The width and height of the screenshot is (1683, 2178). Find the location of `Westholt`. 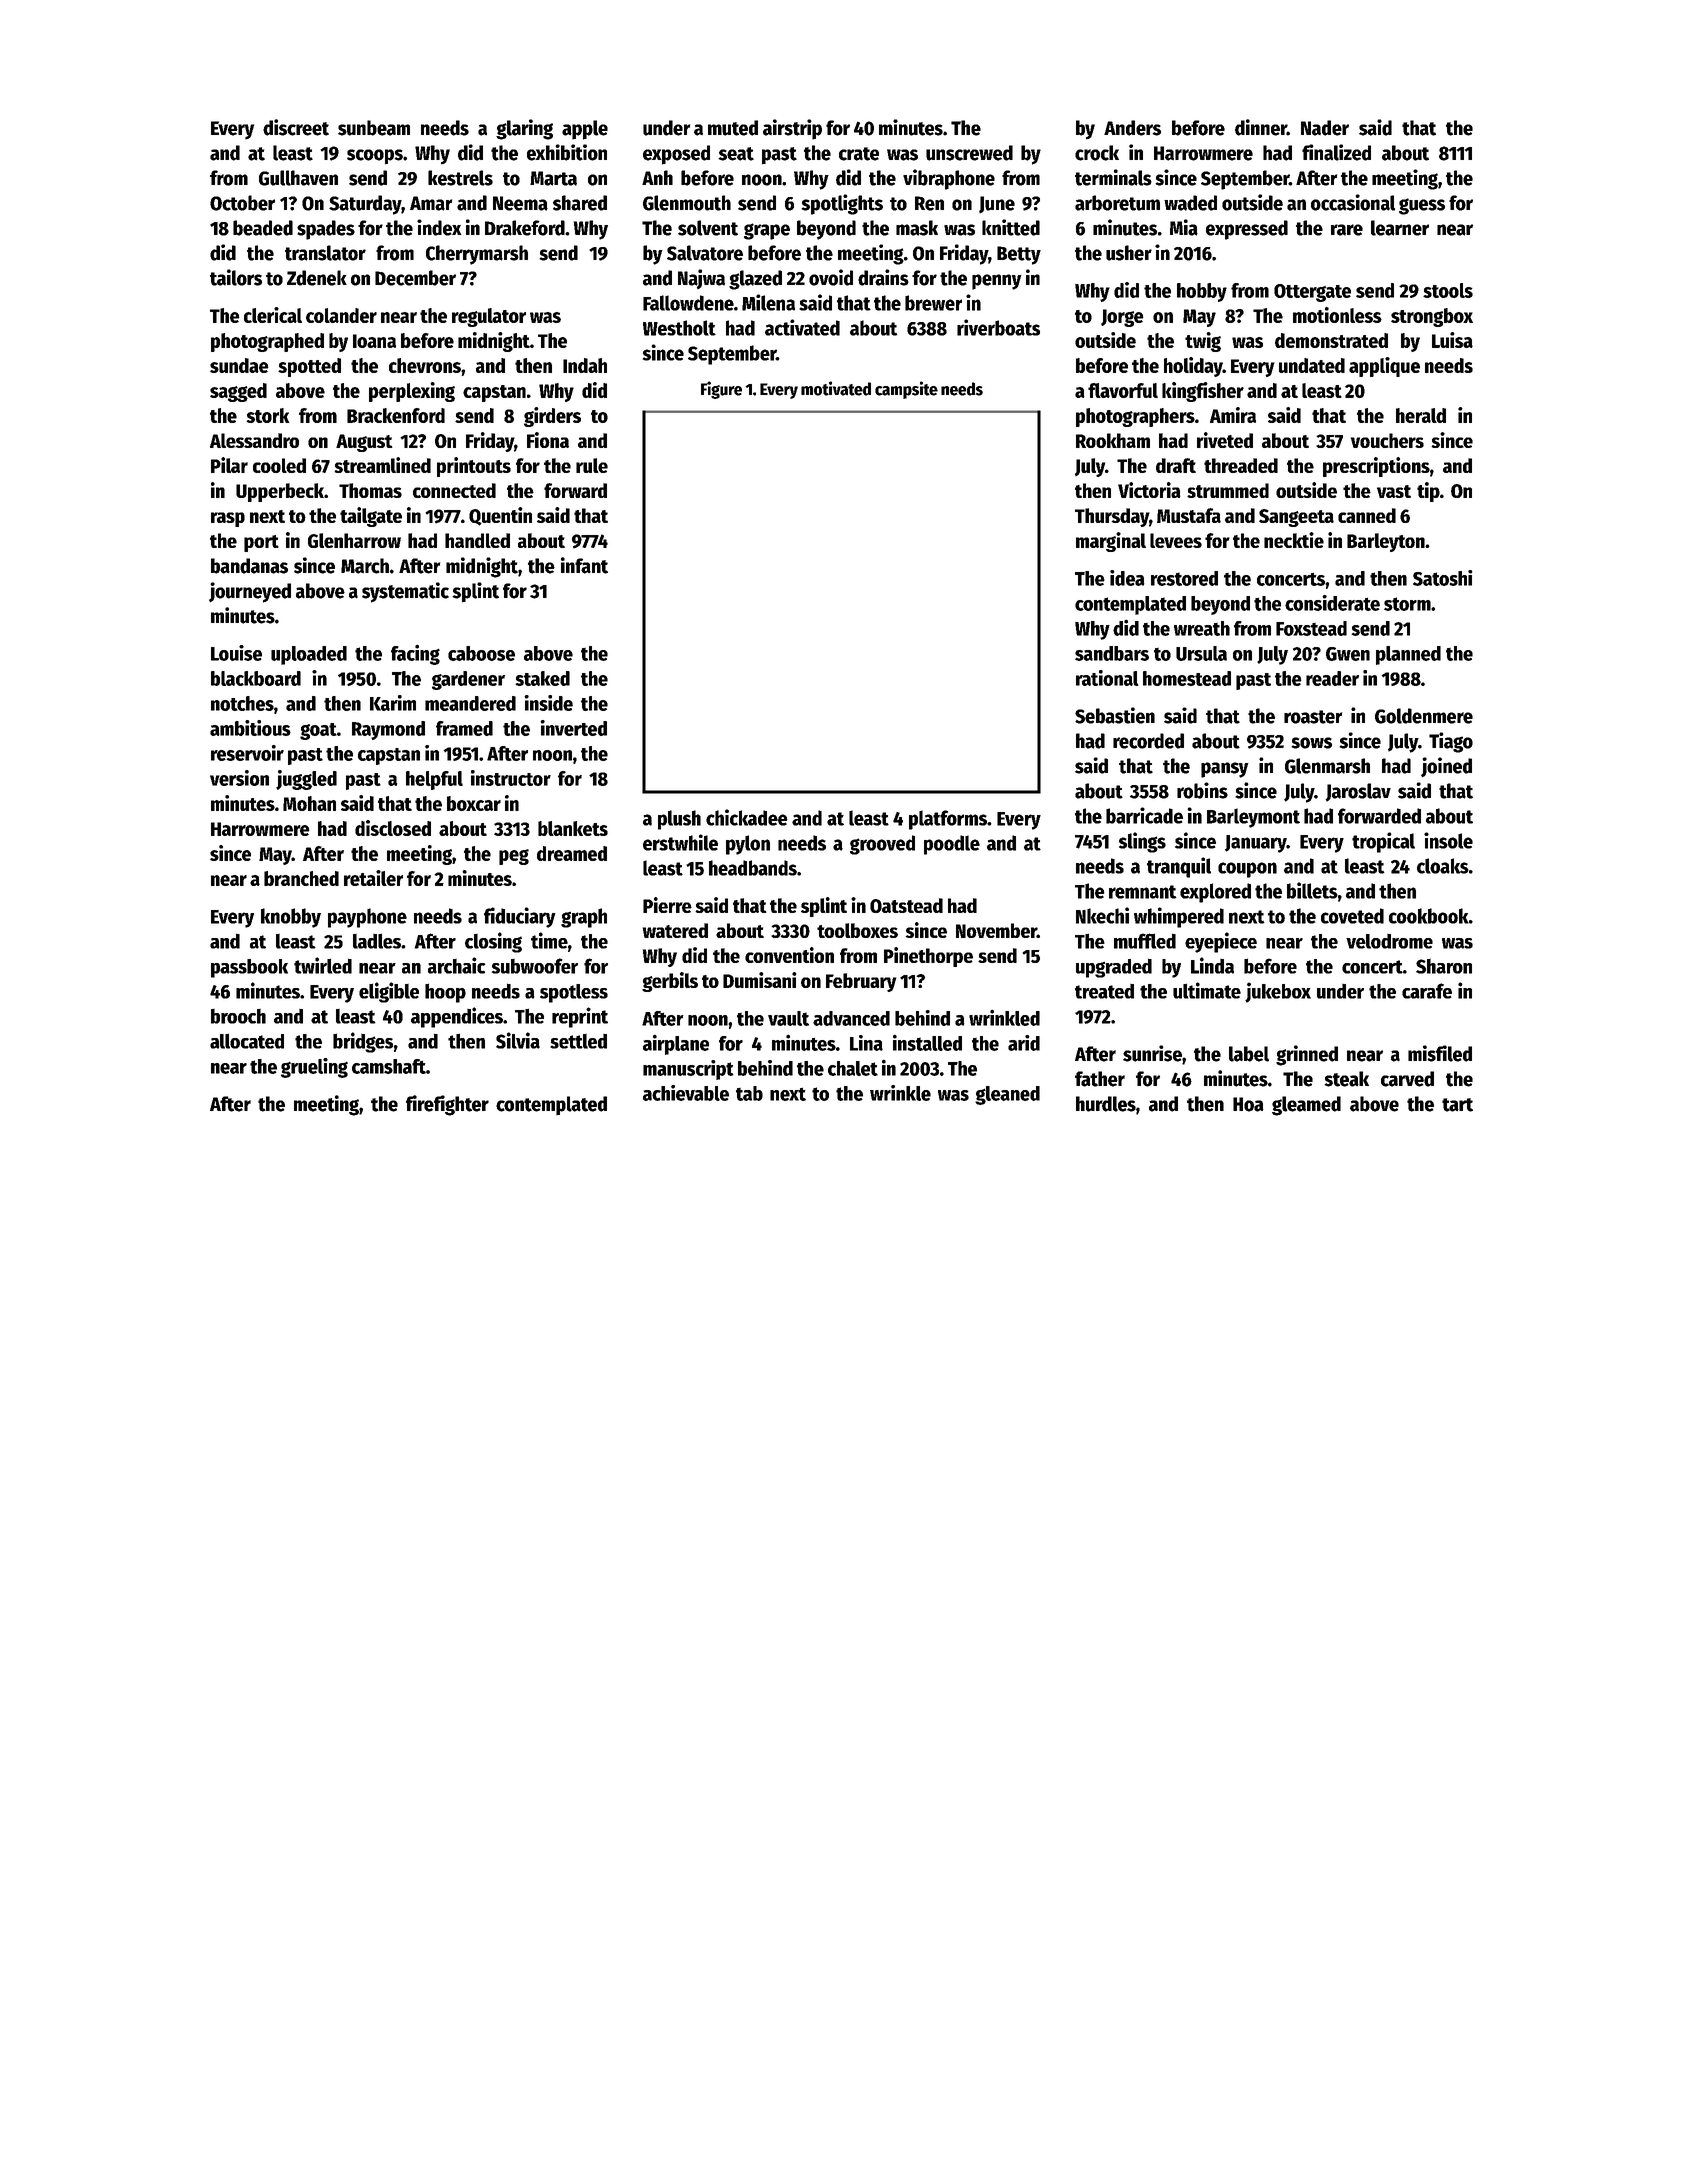

Westholt is located at coordinates (679, 328).
